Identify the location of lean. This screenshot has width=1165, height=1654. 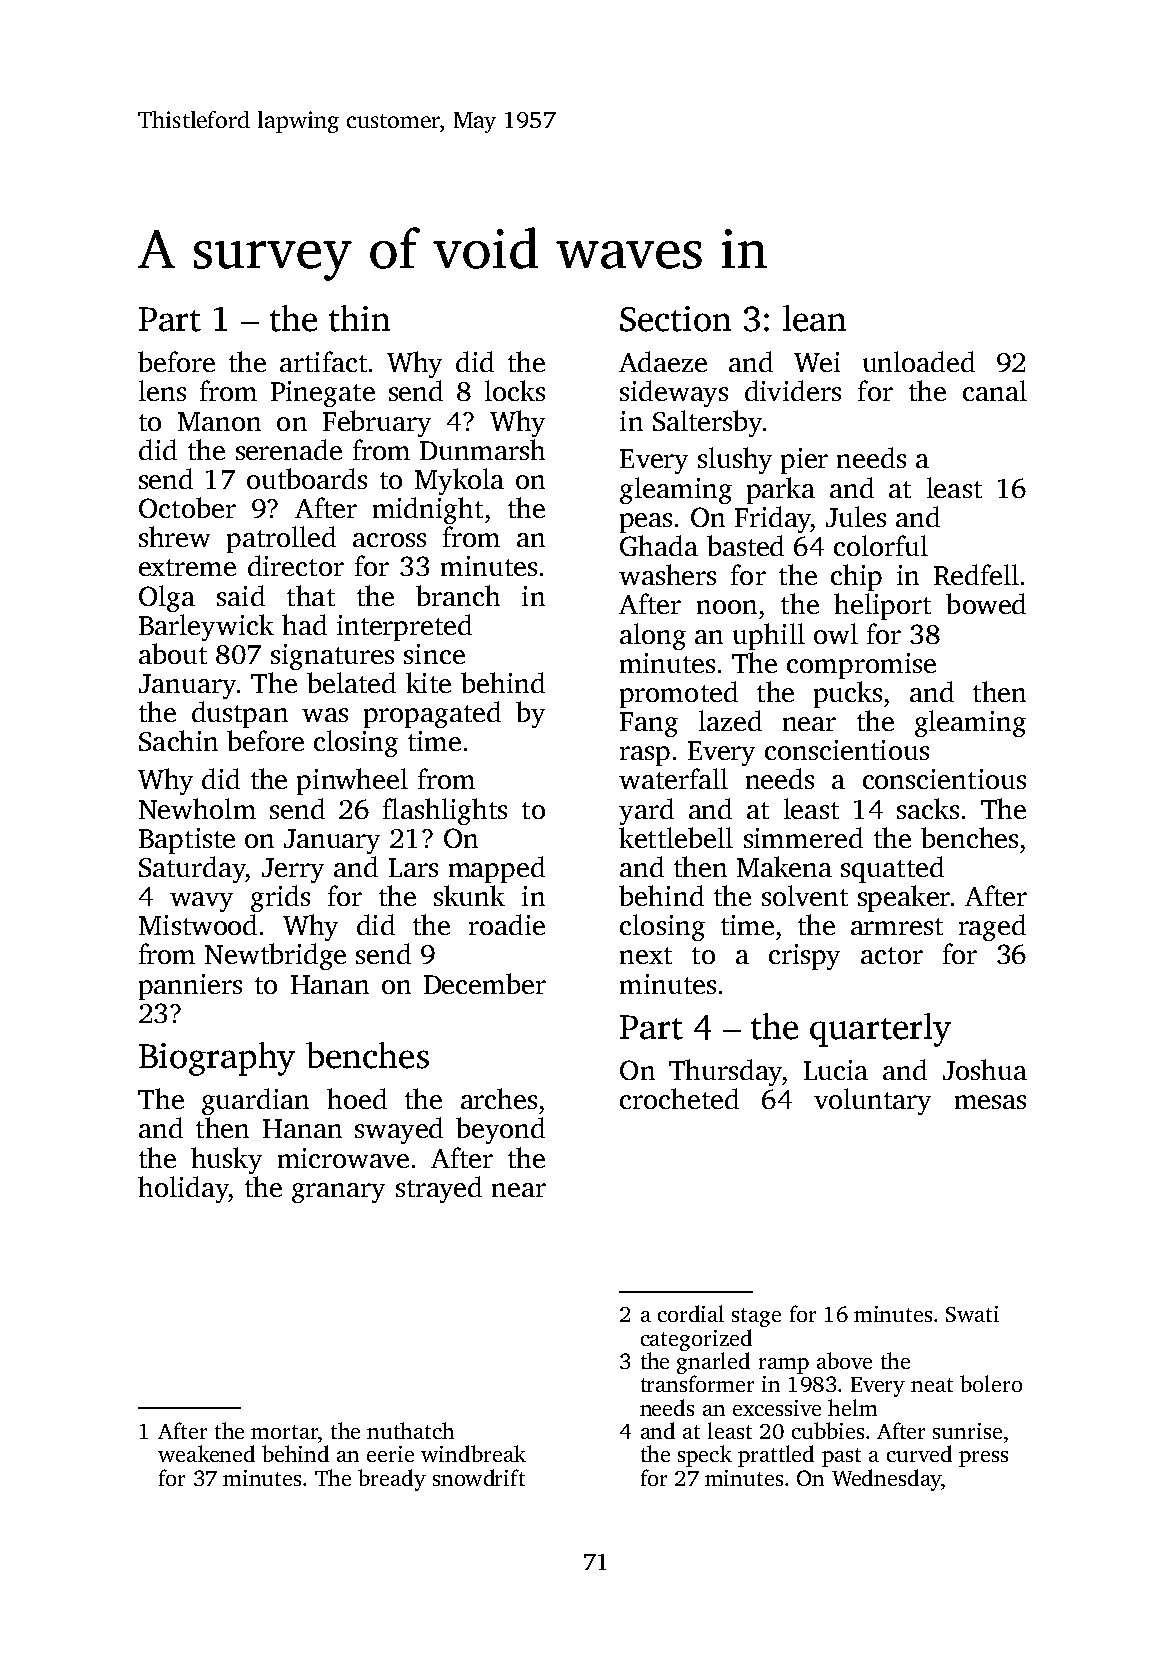
(814, 318).
